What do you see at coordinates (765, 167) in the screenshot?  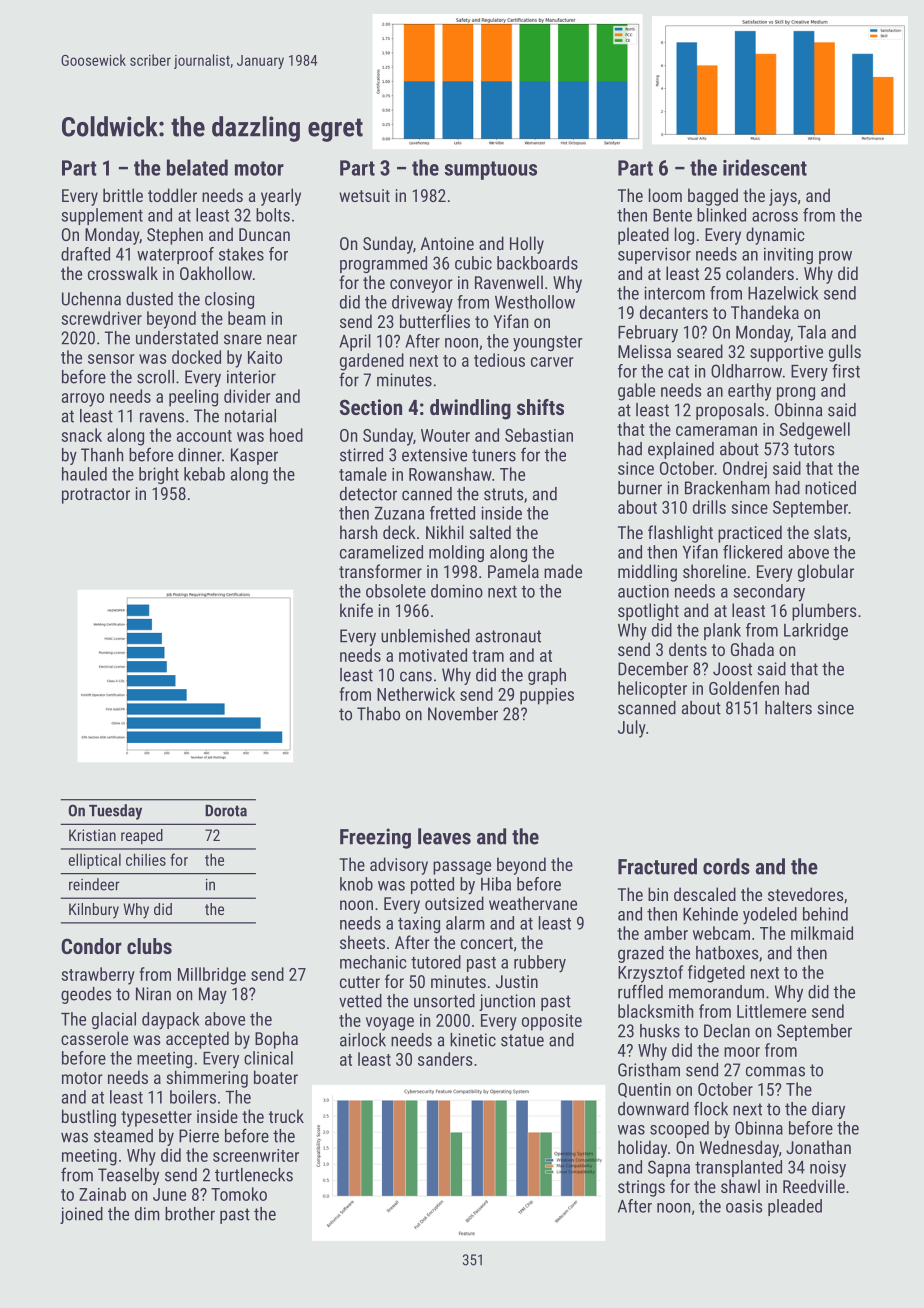 I see `iridescent` at bounding box center [765, 167].
